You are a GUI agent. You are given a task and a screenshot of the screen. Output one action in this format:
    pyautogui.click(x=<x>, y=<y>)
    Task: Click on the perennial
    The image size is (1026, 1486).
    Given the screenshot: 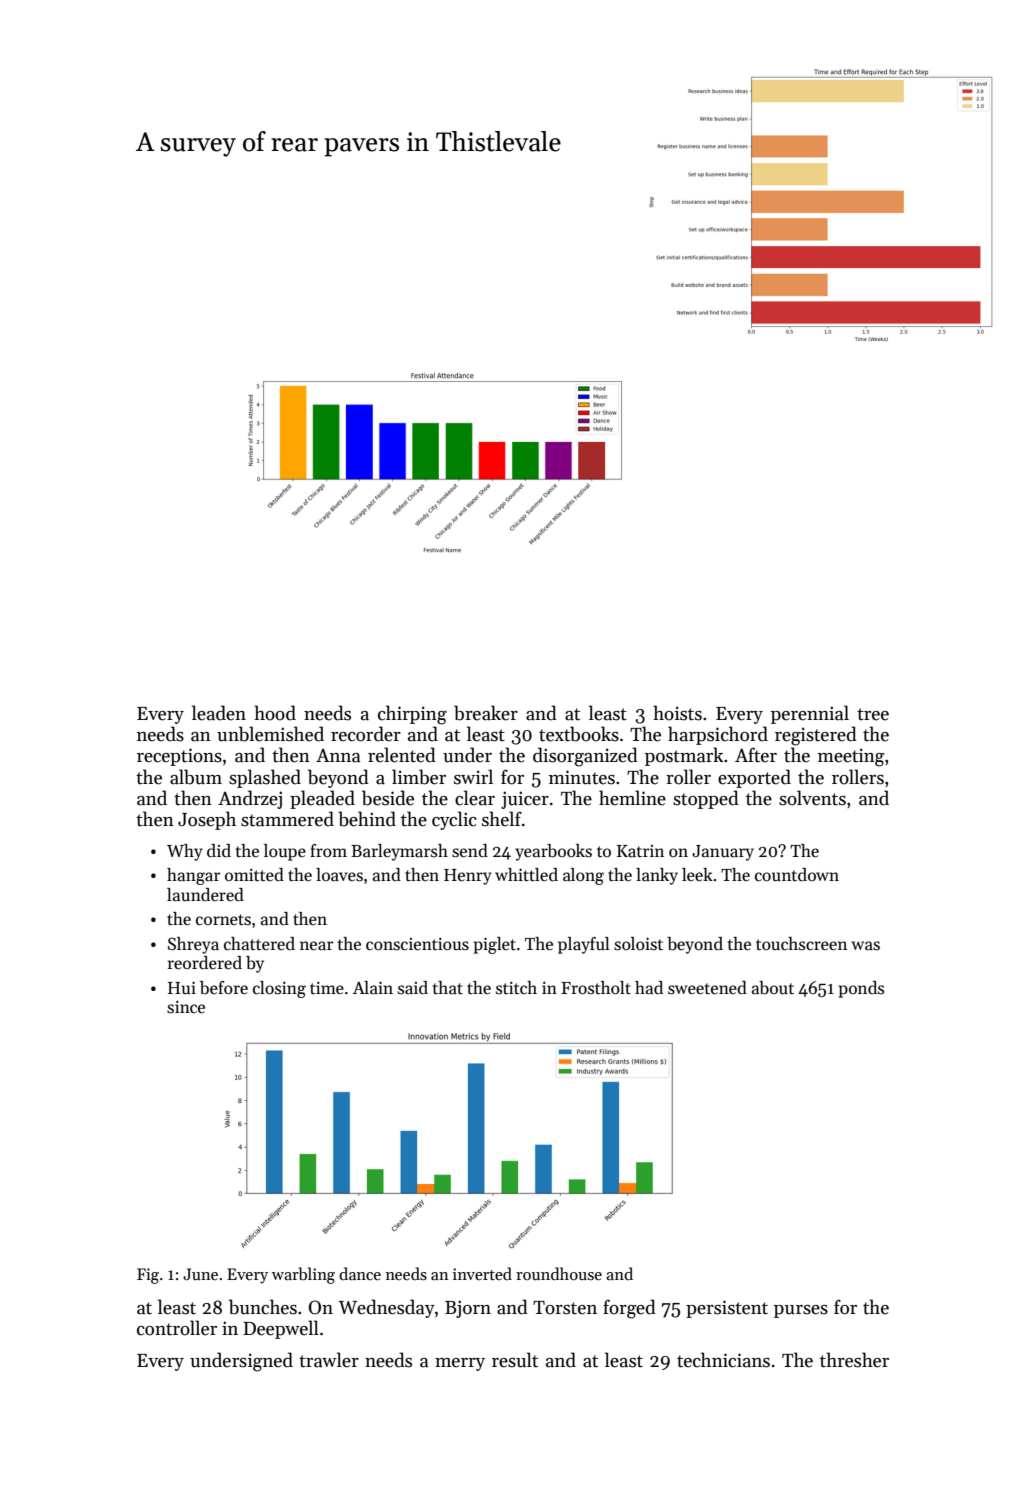 What is the action you would take?
    pyautogui.click(x=810, y=714)
